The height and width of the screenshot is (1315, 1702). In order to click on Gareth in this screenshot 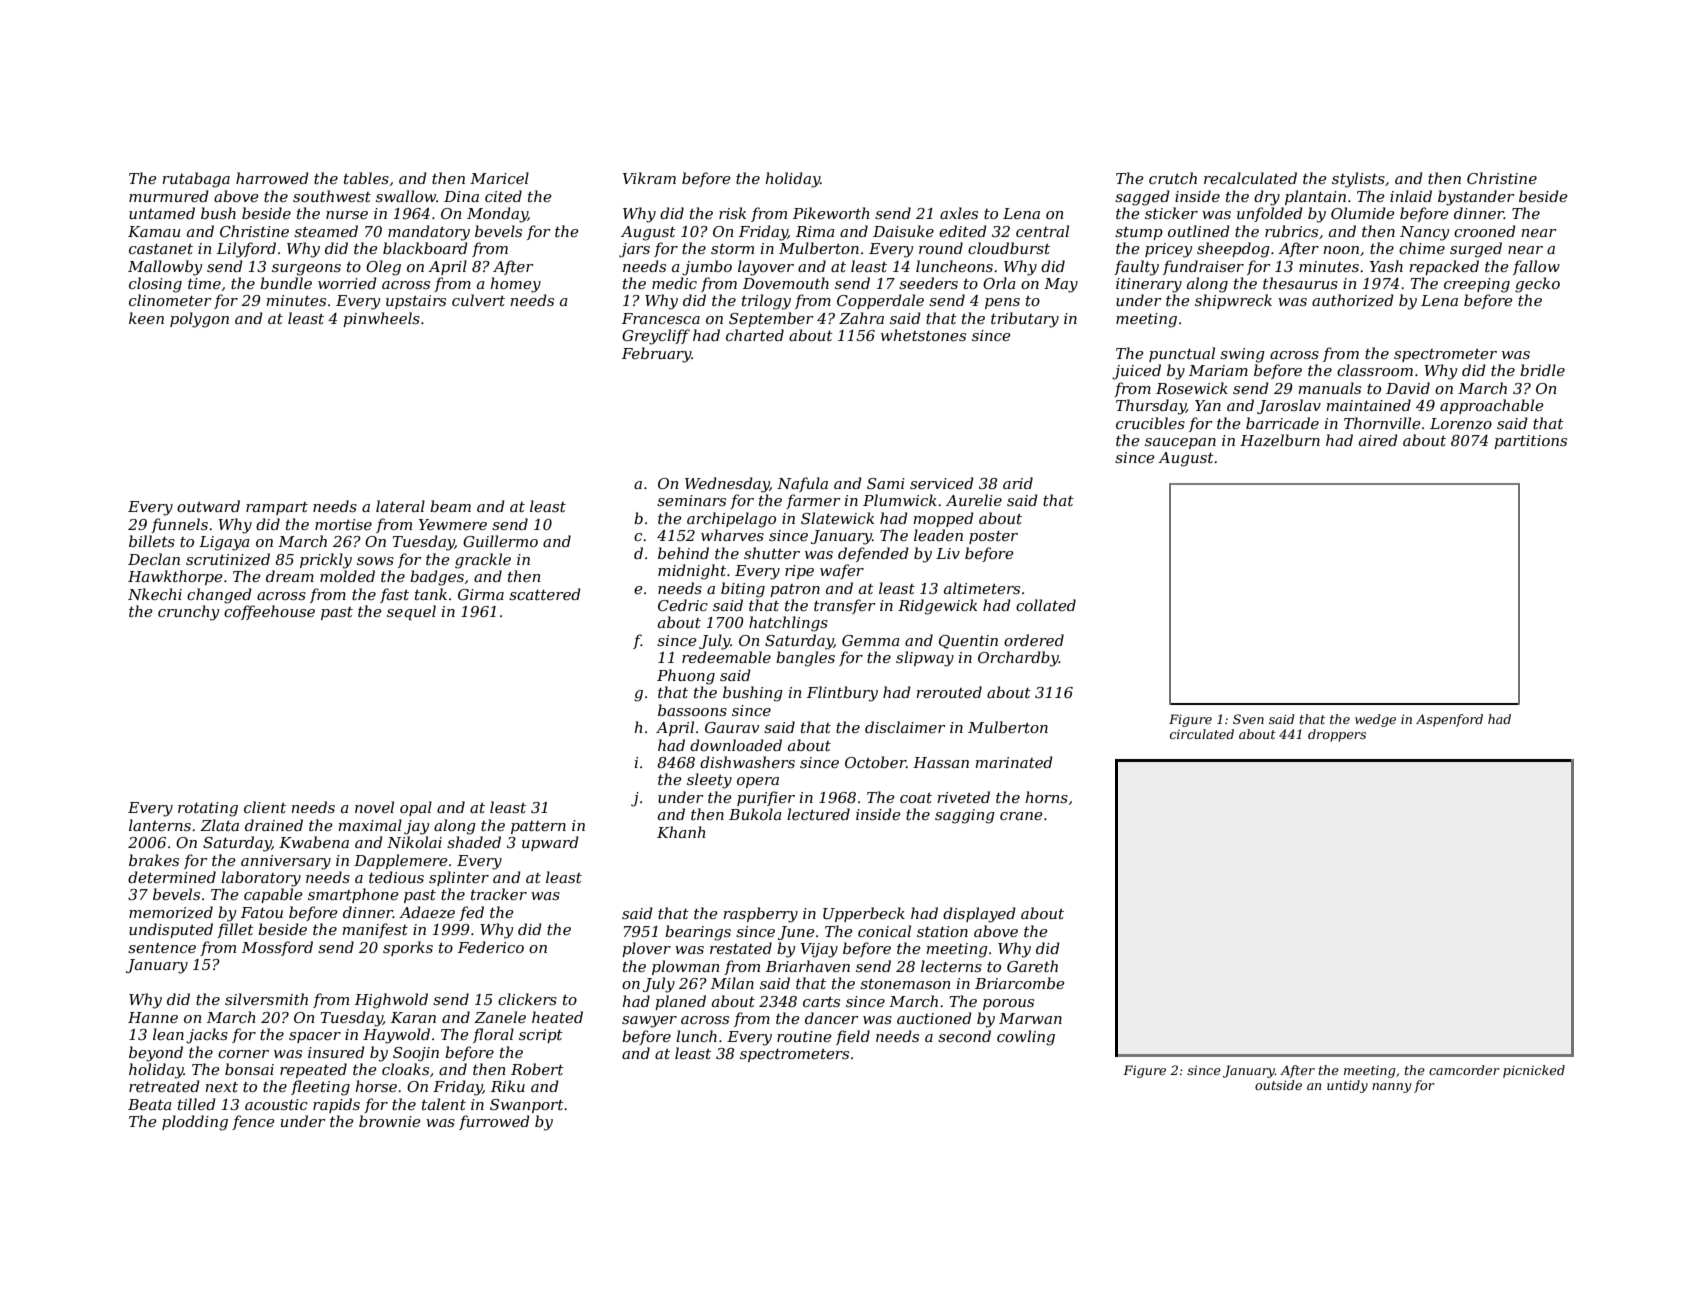, I will do `click(1032, 966)`.
